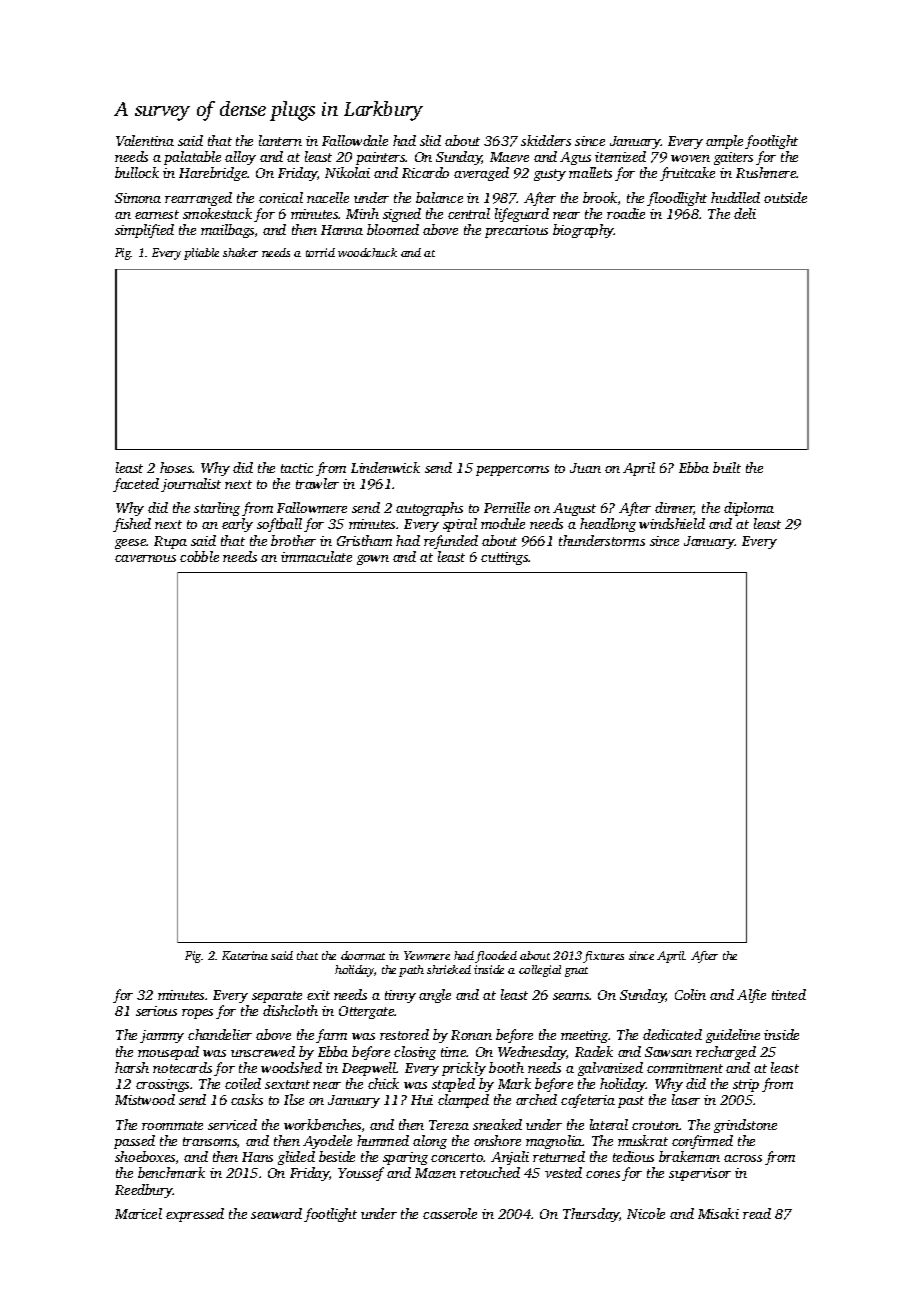  Describe the element at coordinates (504, 558) in the image. I see `cuttings` at that location.
